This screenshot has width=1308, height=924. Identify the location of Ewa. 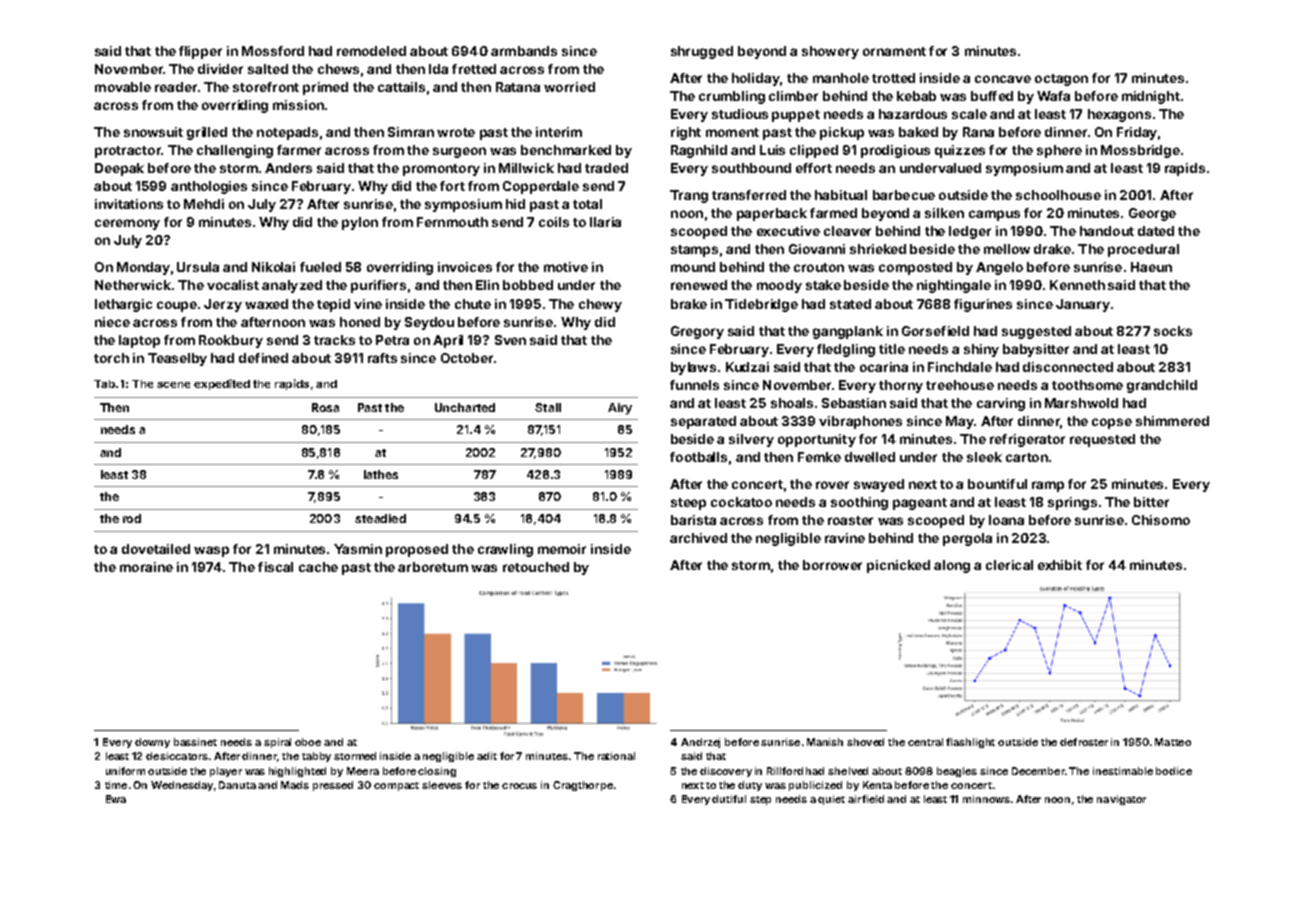
(116, 799).
